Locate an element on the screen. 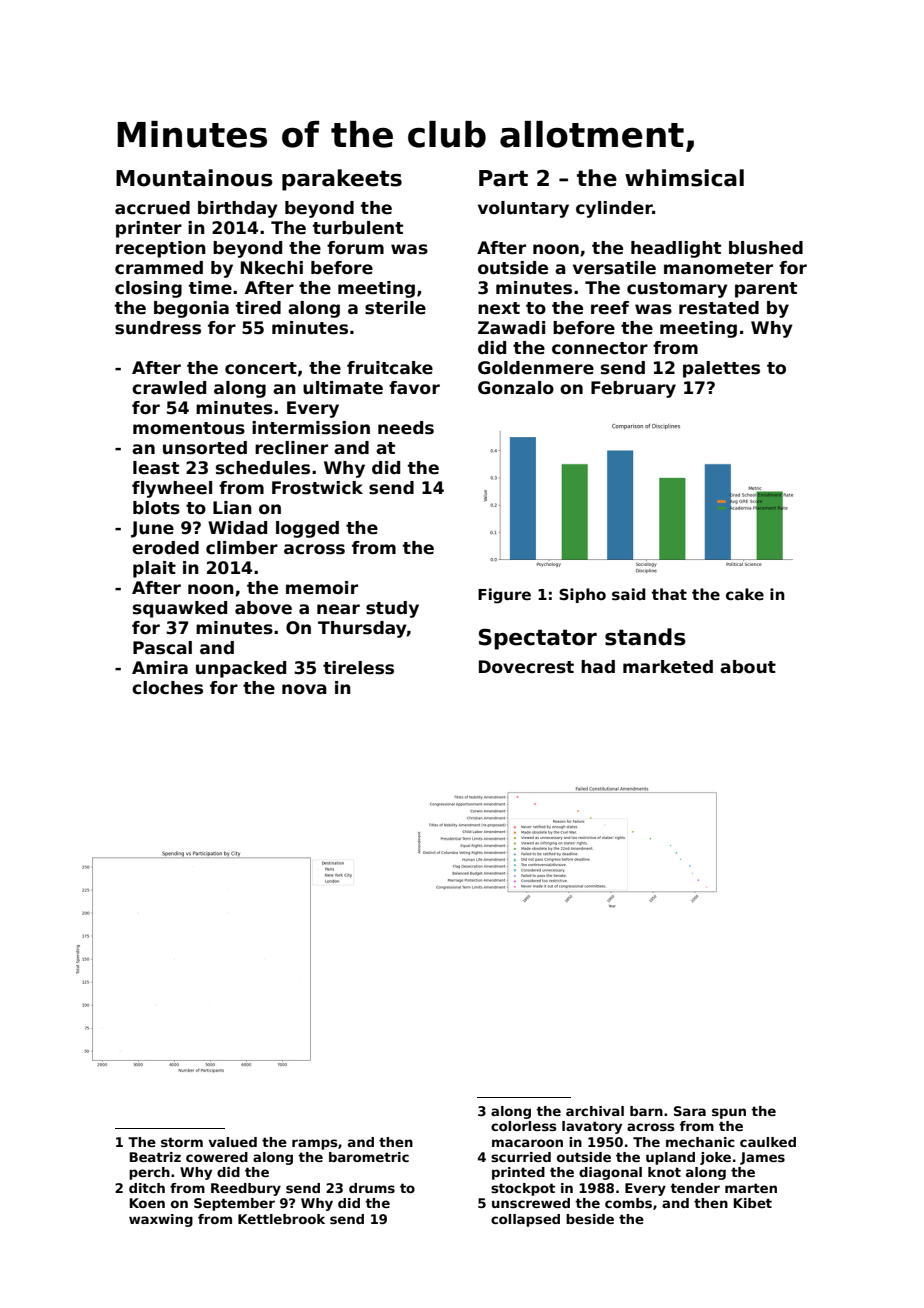 The image size is (924, 1308). voluntary is located at coordinates (523, 209).
